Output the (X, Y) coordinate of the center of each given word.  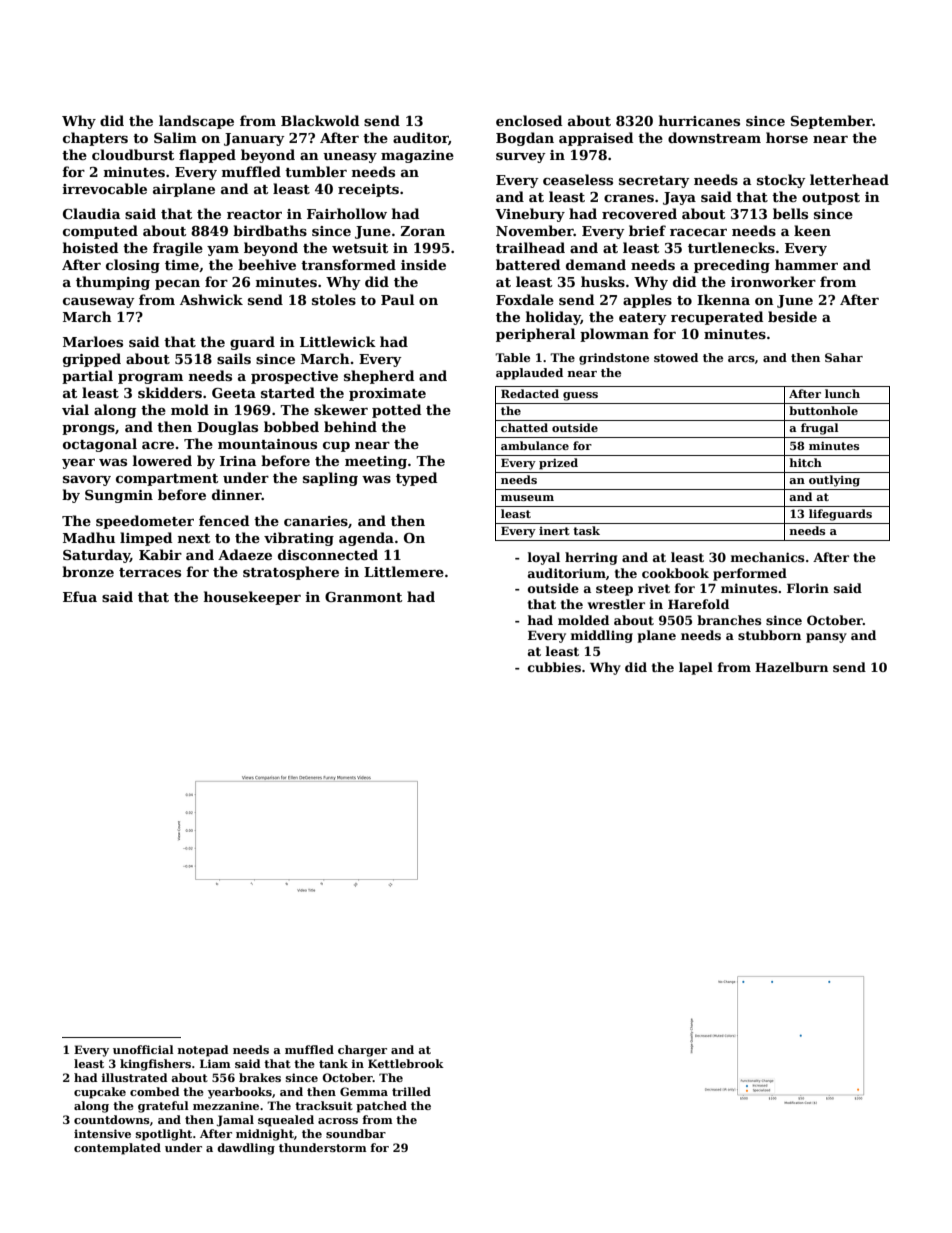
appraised (596, 139)
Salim (175, 137)
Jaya (679, 198)
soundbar (356, 1133)
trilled (411, 1091)
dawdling (246, 1149)
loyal (543, 558)
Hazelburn (791, 667)
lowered (162, 460)
